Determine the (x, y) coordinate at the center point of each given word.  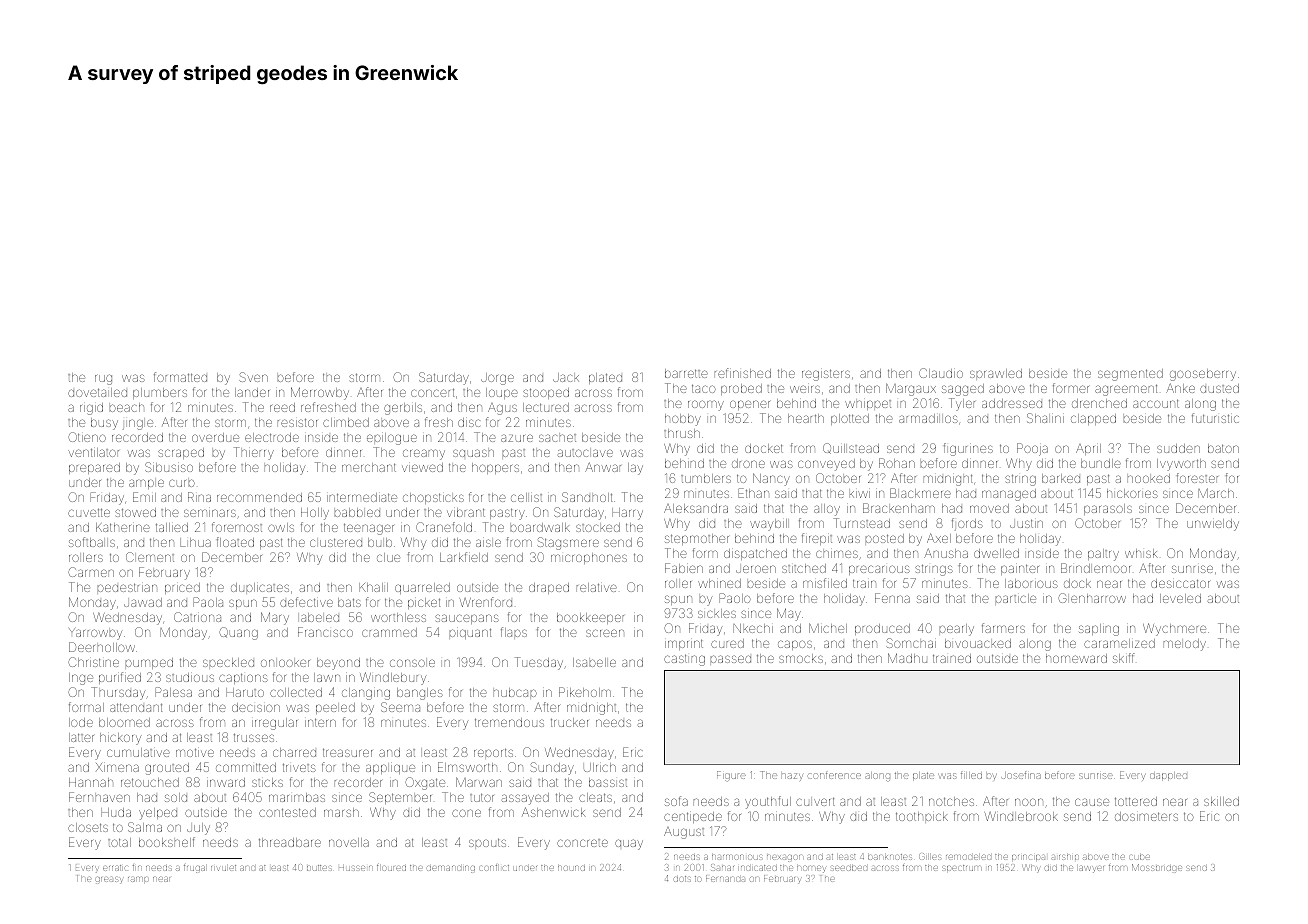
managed (1009, 495)
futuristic (1215, 418)
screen (605, 633)
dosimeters (1146, 816)
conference (835, 776)
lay (635, 469)
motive (195, 752)
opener (750, 405)
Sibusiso (169, 467)
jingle (138, 424)
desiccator (1180, 583)
